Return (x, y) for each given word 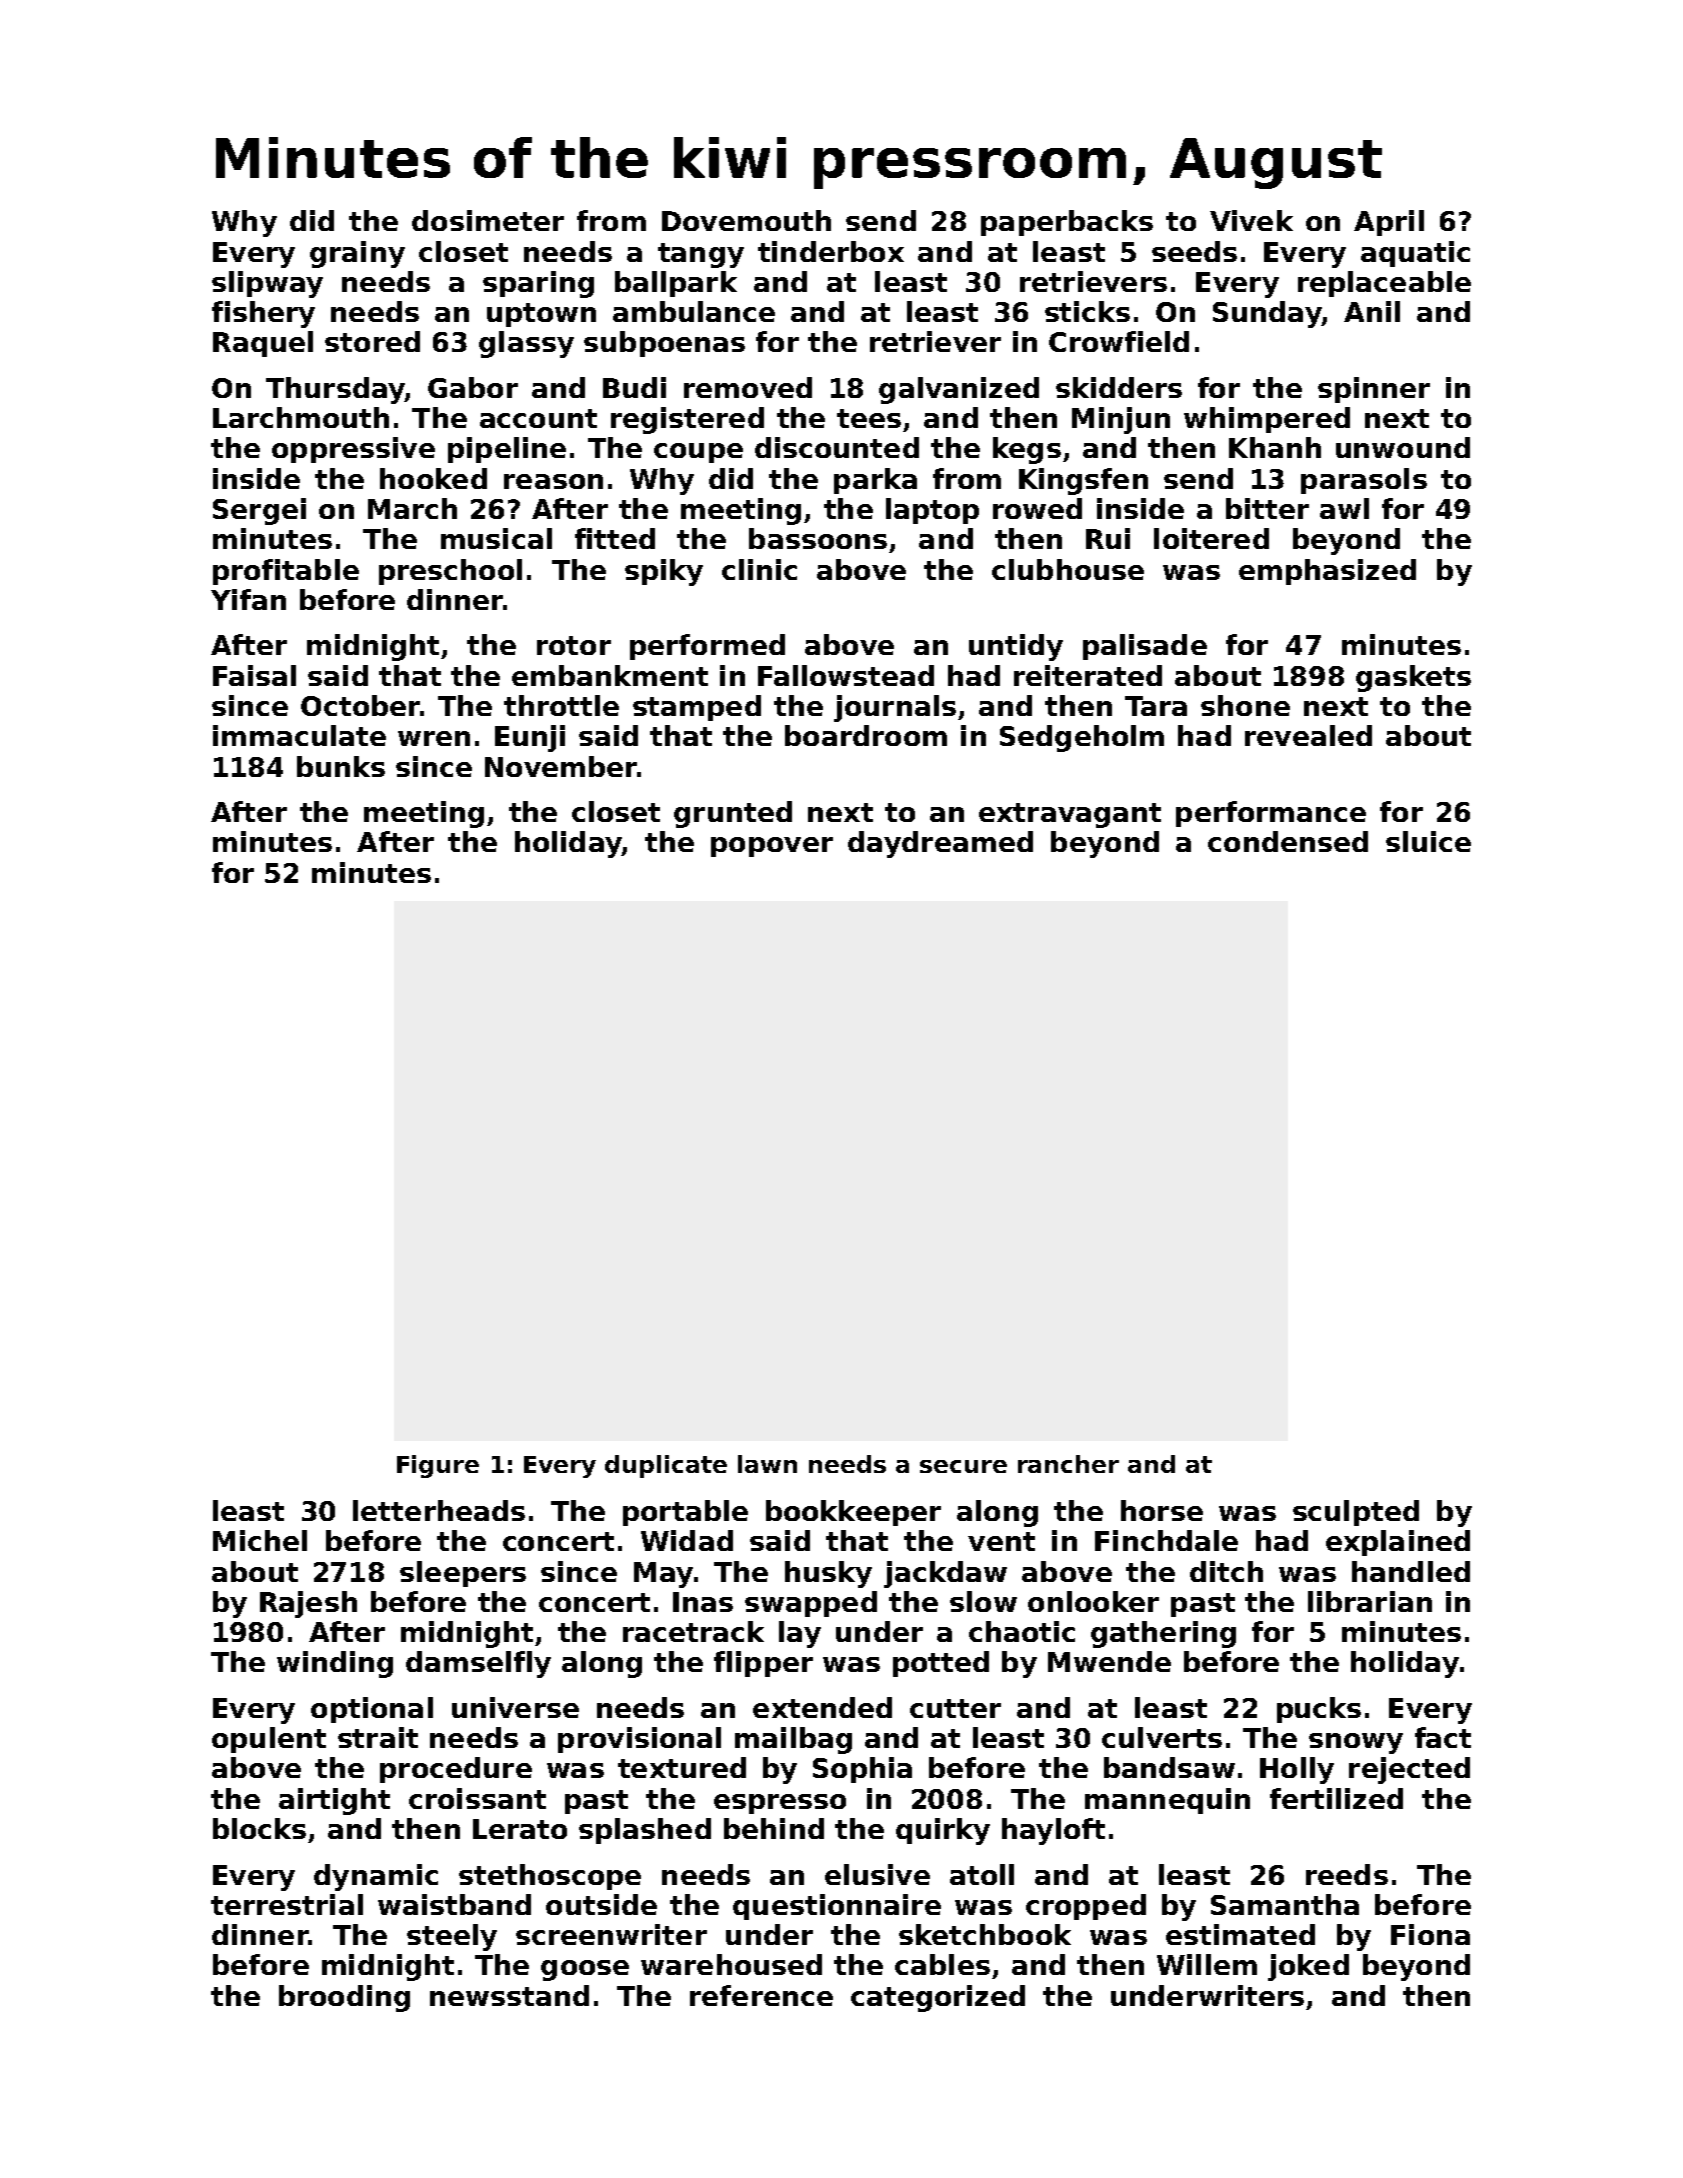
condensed (1288, 841)
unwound (1403, 447)
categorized (938, 1998)
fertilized (1336, 1798)
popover (772, 847)
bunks (341, 766)
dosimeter (488, 220)
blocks (259, 1828)
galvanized (959, 390)
